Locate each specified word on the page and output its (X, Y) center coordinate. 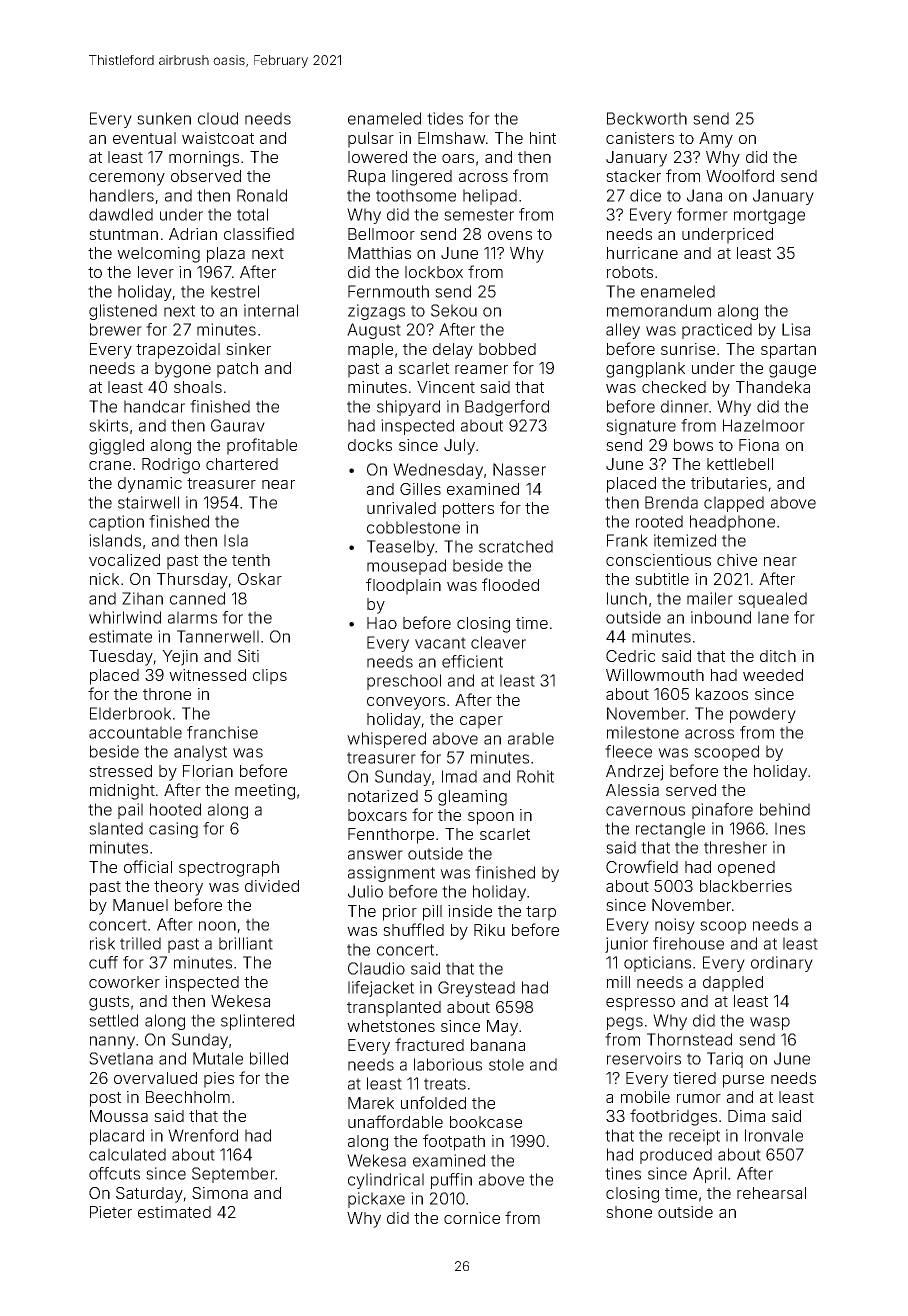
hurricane (642, 253)
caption (116, 523)
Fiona (759, 445)
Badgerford (507, 408)
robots (630, 272)
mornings (204, 159)
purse (743, 1081)
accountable (135, 732)
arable (531, 738)
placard (117, 1137)
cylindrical (386, 1181)
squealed (772, 600)
